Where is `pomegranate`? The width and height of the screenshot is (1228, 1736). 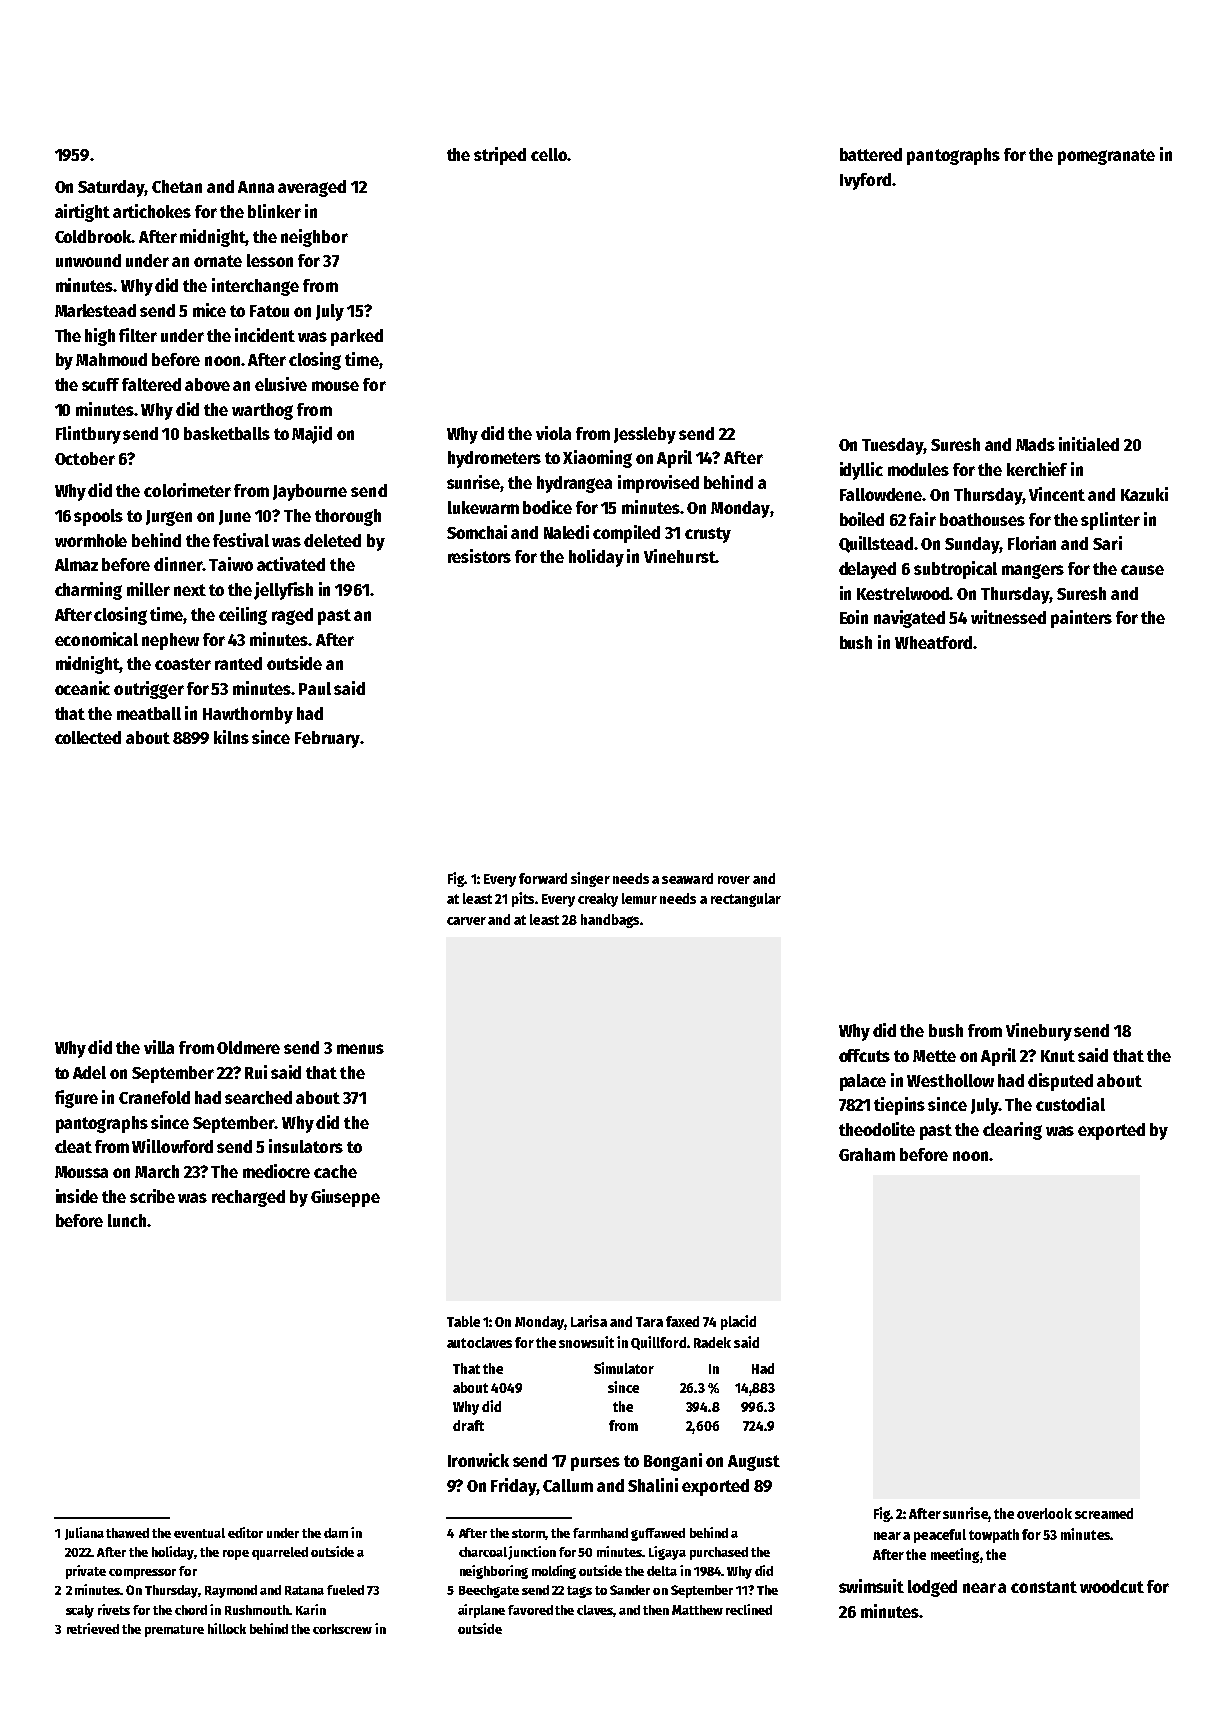 pomegranate is located at coordinates (1106, 157).
